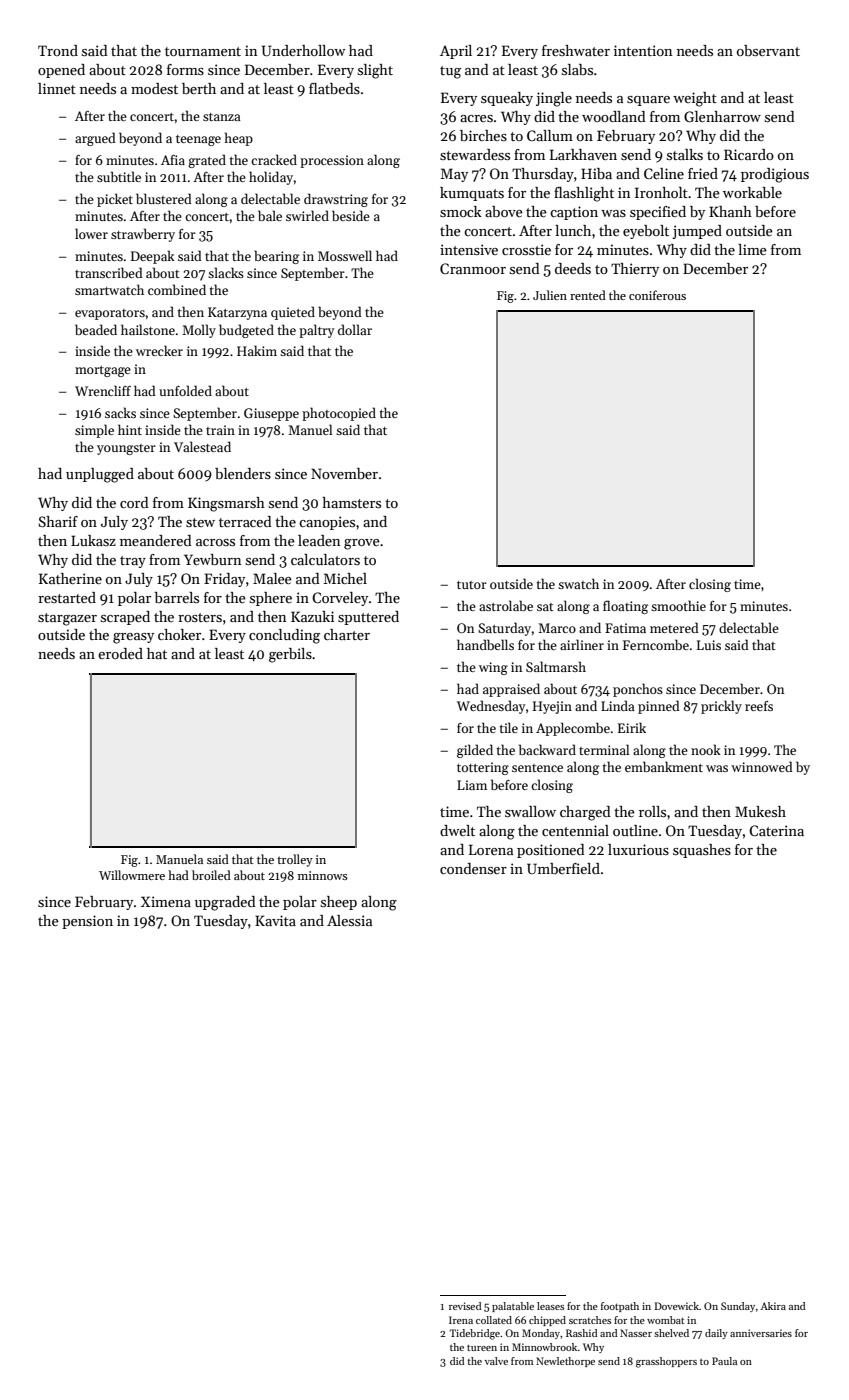 The height and width of the screenshot is (1400, 849). What do you see at coordinates (678, 605) in the screenshot?
I see `smoothie` at bounding box center [678, 605].
